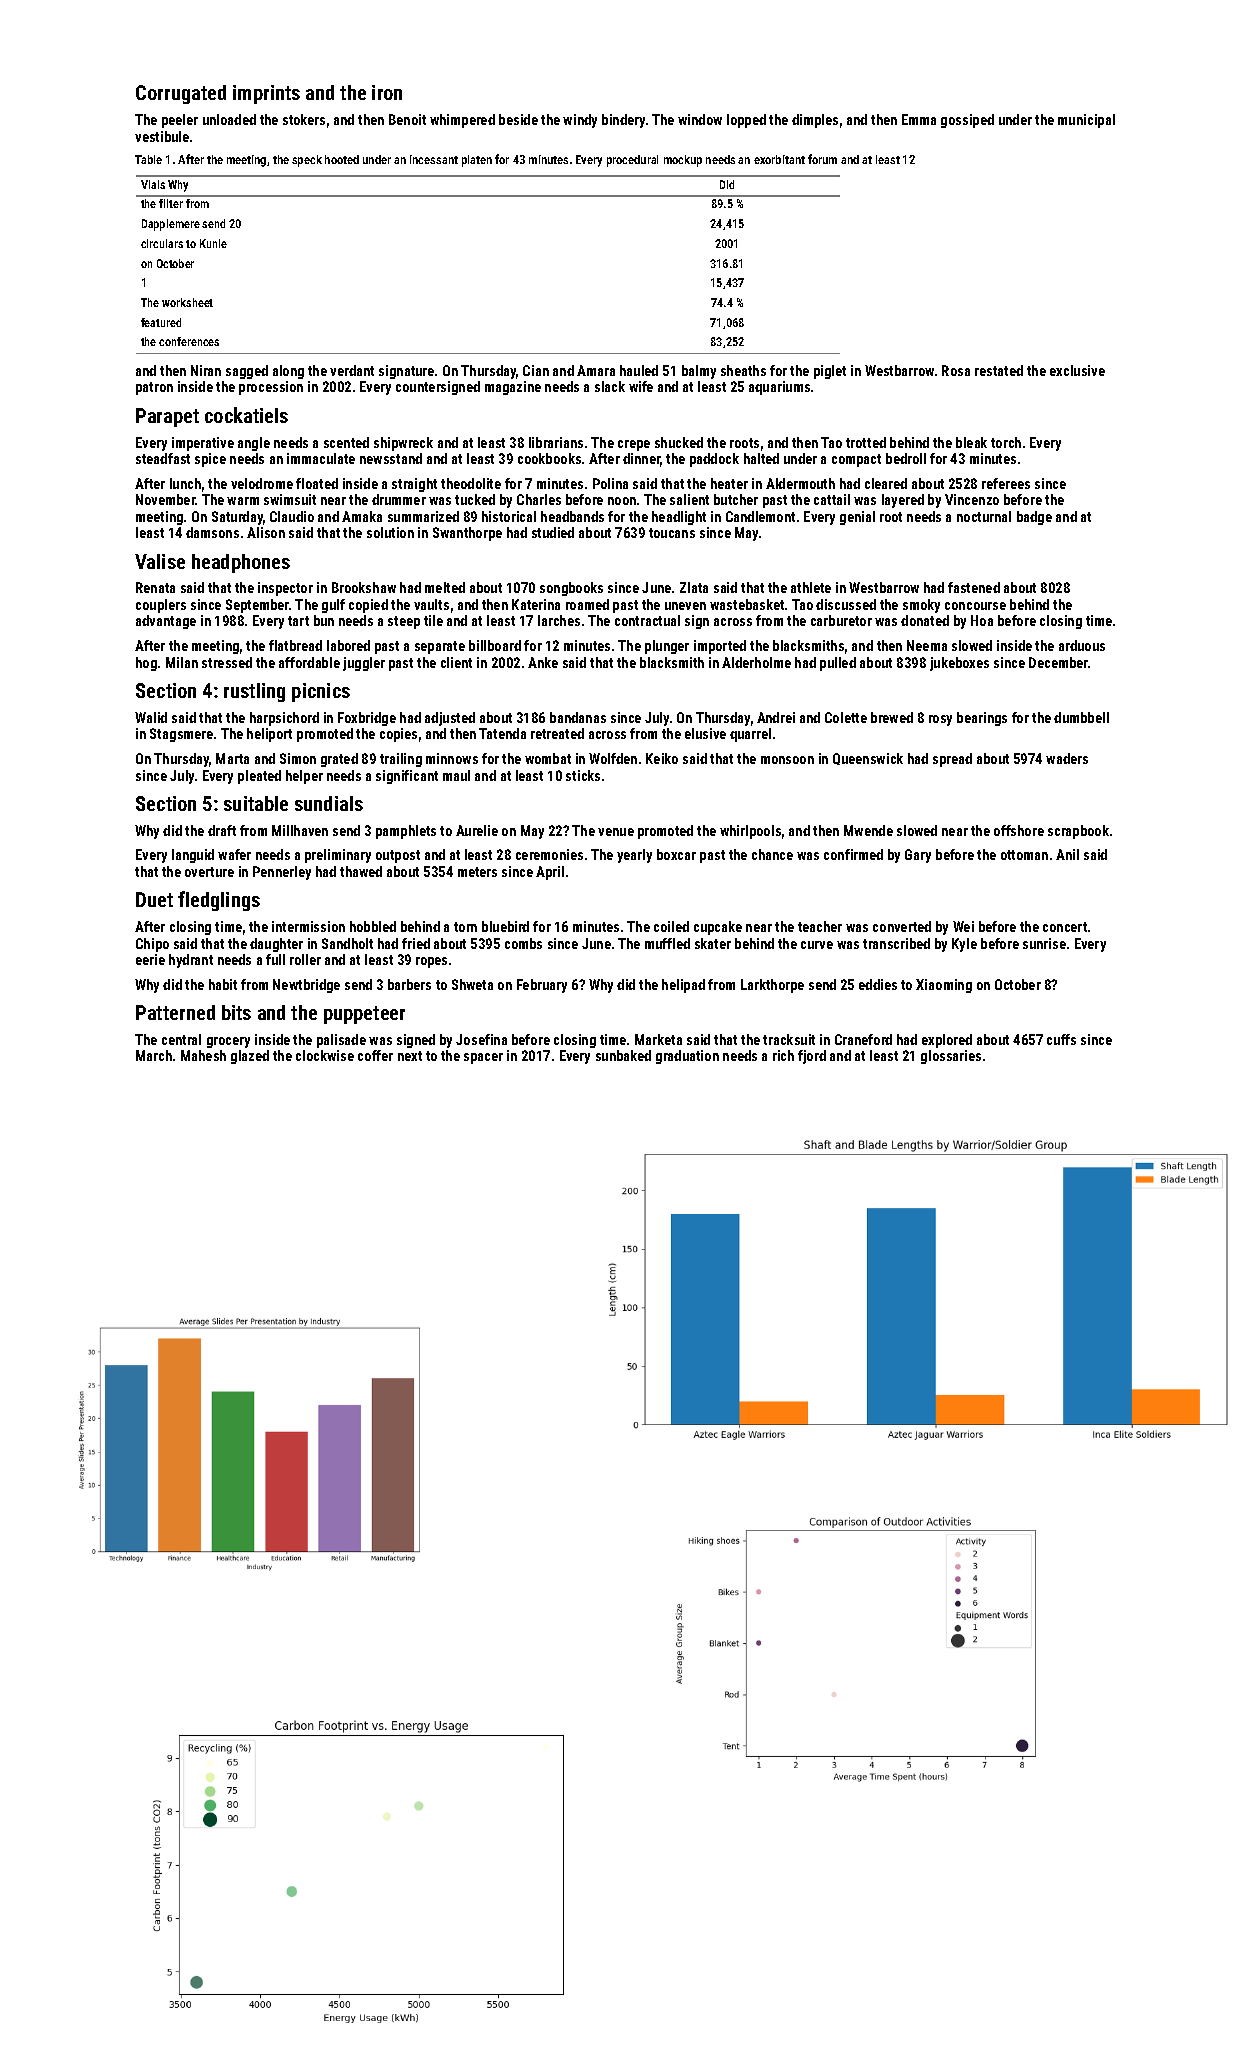  What do you see at coordinates (364, 1015) in the document?
I see `puppeteer` at bounding box center [364, 1015].
